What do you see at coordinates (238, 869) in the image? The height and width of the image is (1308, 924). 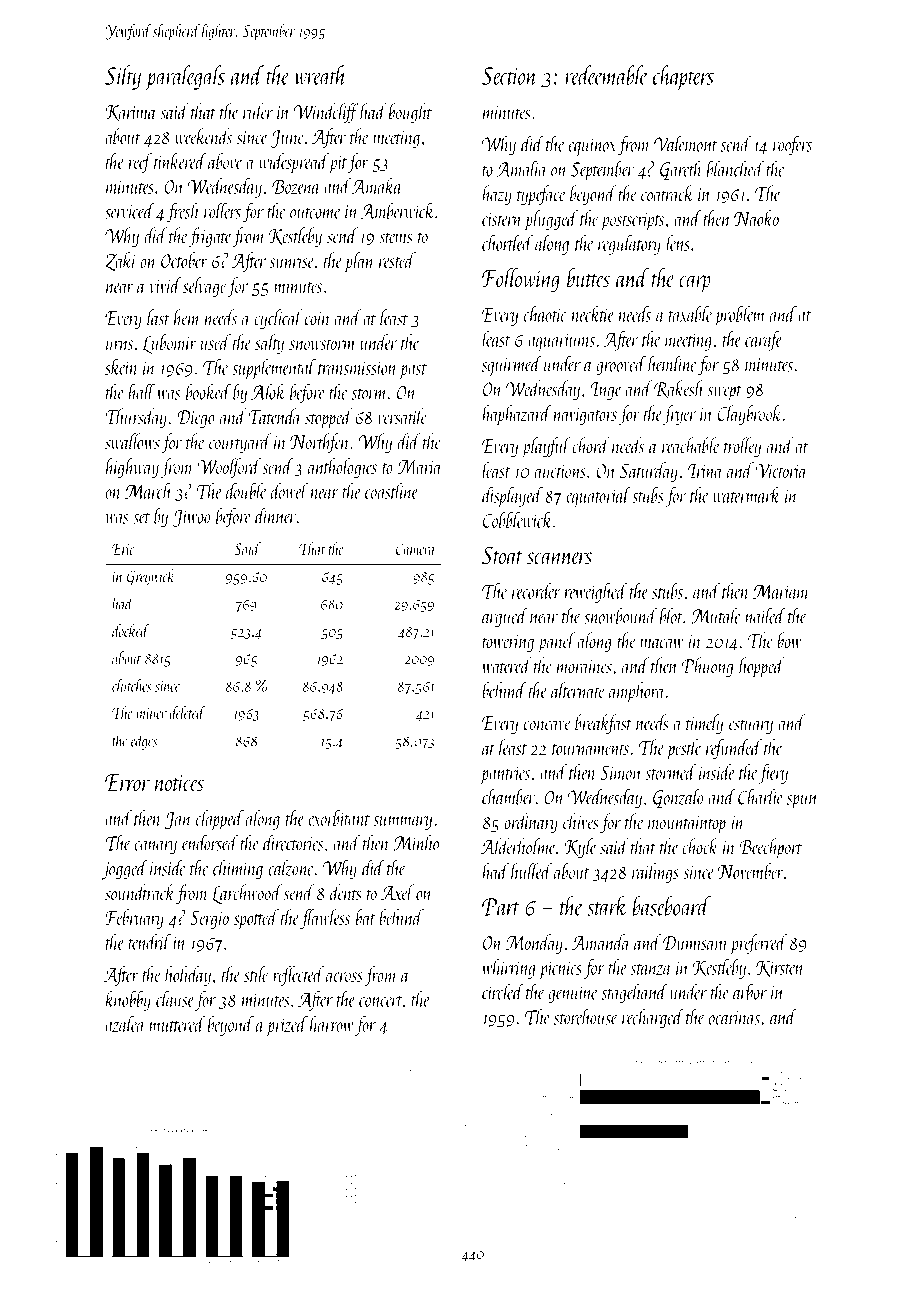 I see `chiming` at bounding box center [238, 869].
